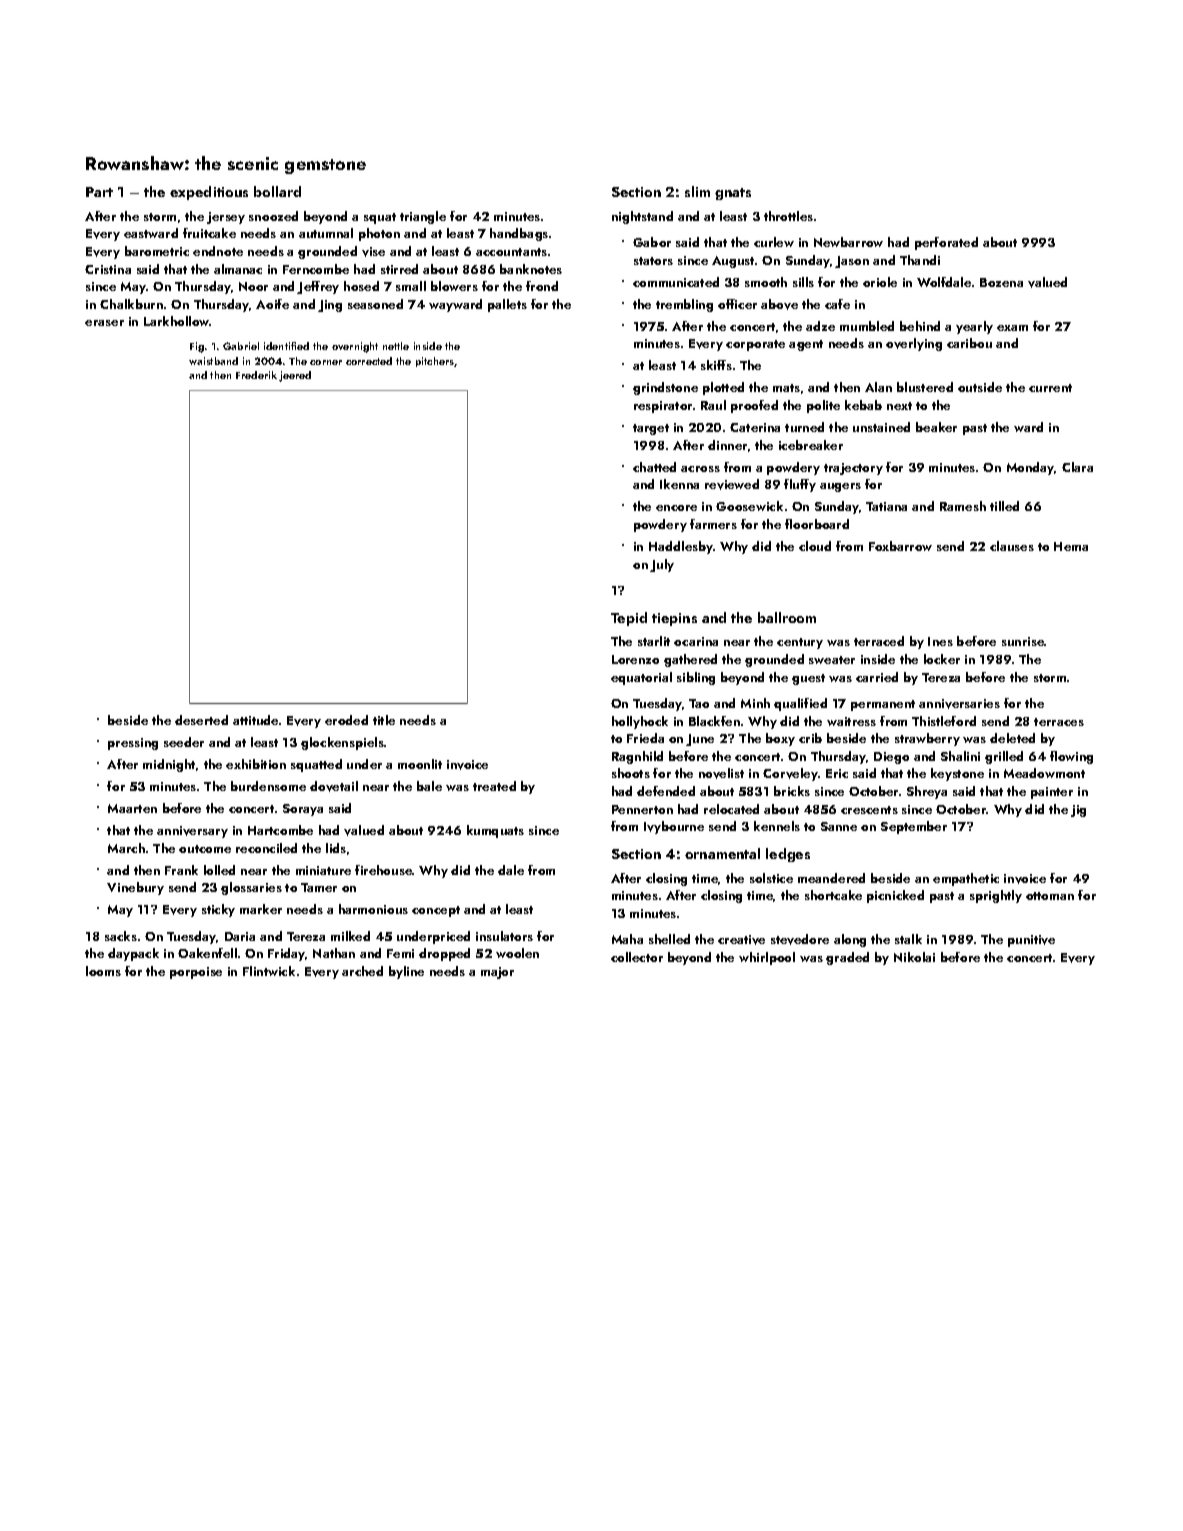 The width and height of the screenshot is (1183, 1531). Describe the element at coordinates (435, 362) in the screenshot. I see `pitchers` at that location.
